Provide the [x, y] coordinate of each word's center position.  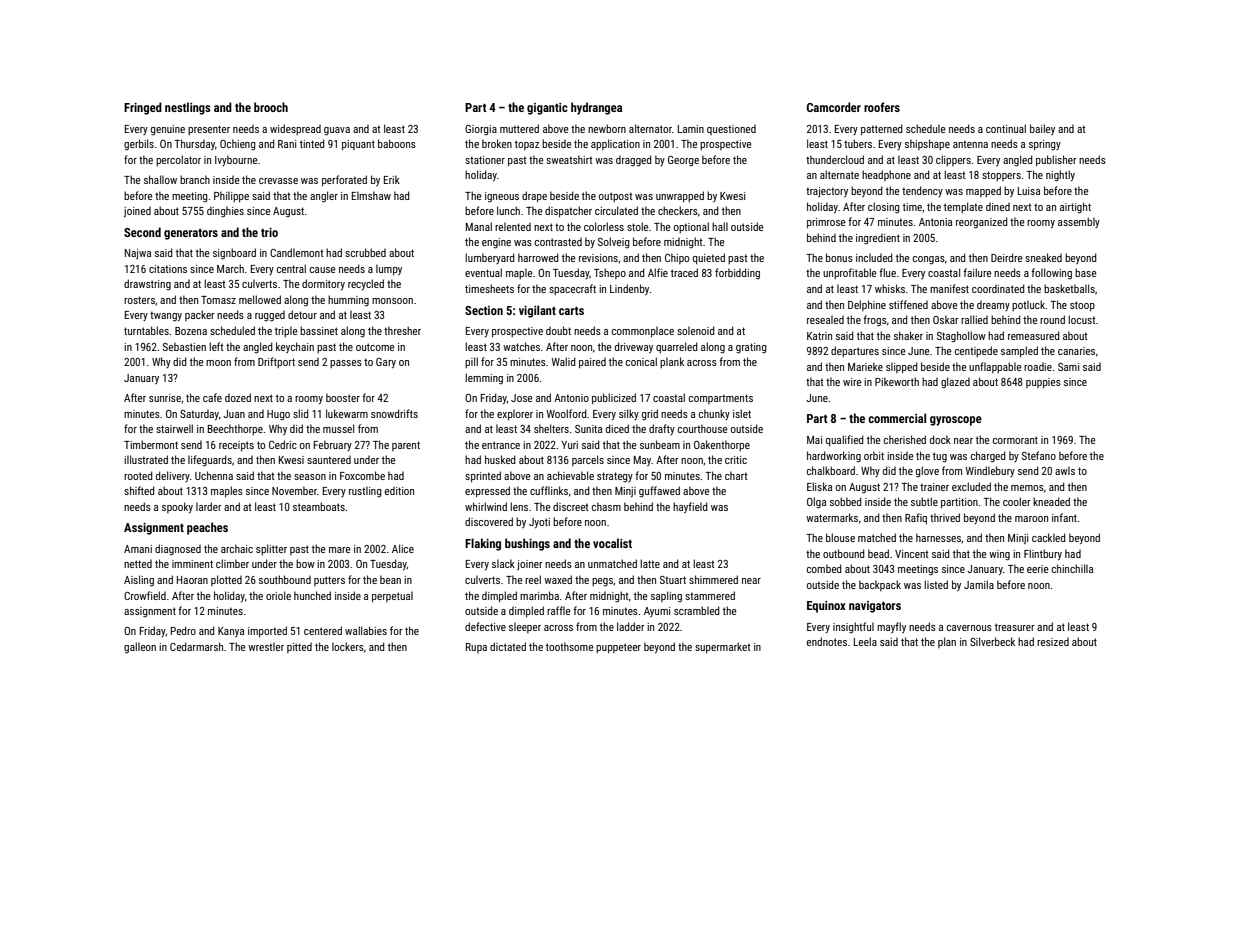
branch [195, 179]
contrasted [558, 241]
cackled [1049, 537]
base [1086, 272]
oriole [278, 595]
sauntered [329, 459]
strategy [615, 477]
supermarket [722, 647]
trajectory [827, 192]
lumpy [389, 269]
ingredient [878, 238]
